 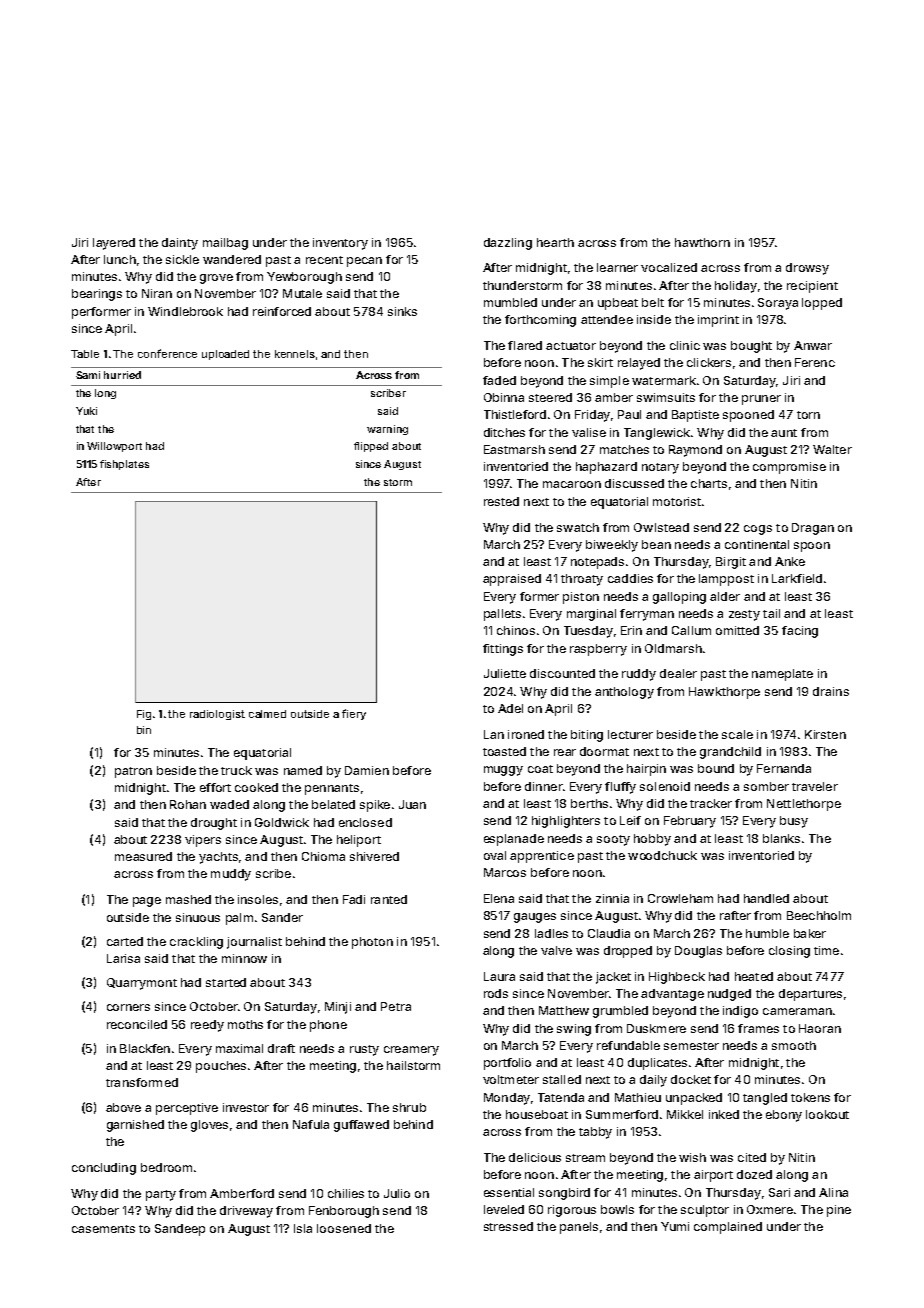 What do you see at coordinates (555, 242) in the screenshot?
I see `hearth` at bounding box center [555, 242].
